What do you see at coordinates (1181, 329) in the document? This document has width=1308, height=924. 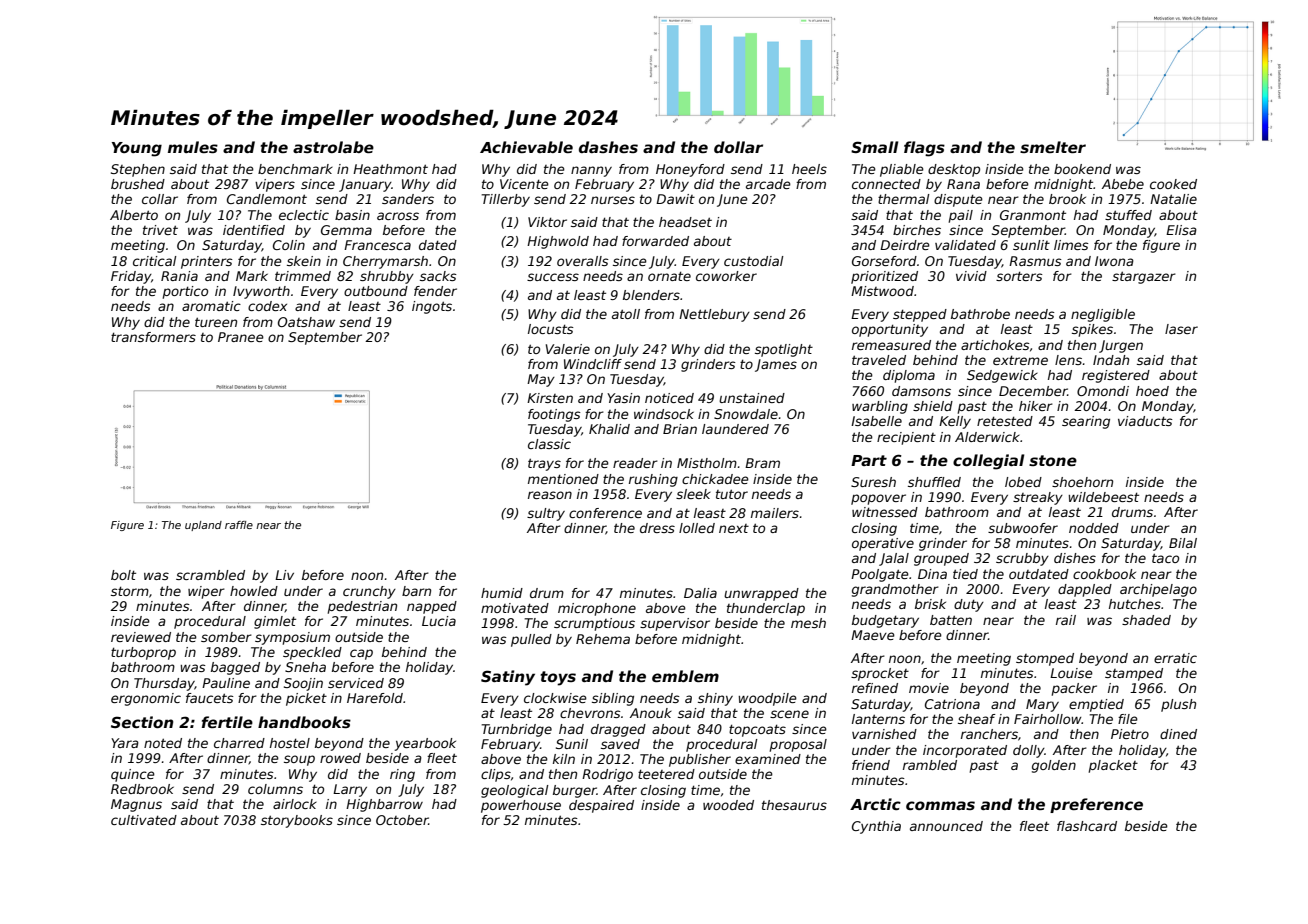 I see `laser` at bounding box center [1181, 329].
